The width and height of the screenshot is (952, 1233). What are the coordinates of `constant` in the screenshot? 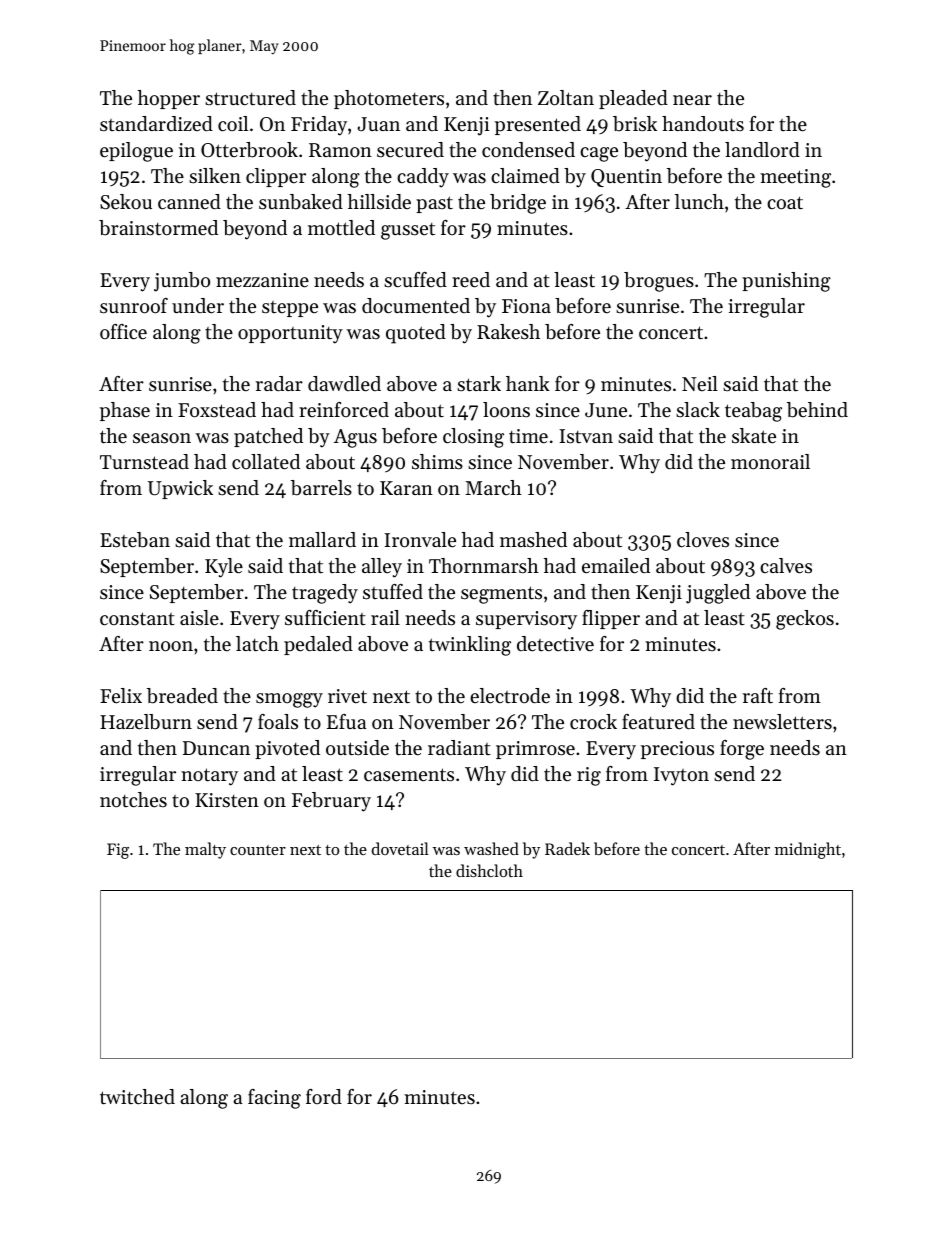 It's located at (137, 619).
